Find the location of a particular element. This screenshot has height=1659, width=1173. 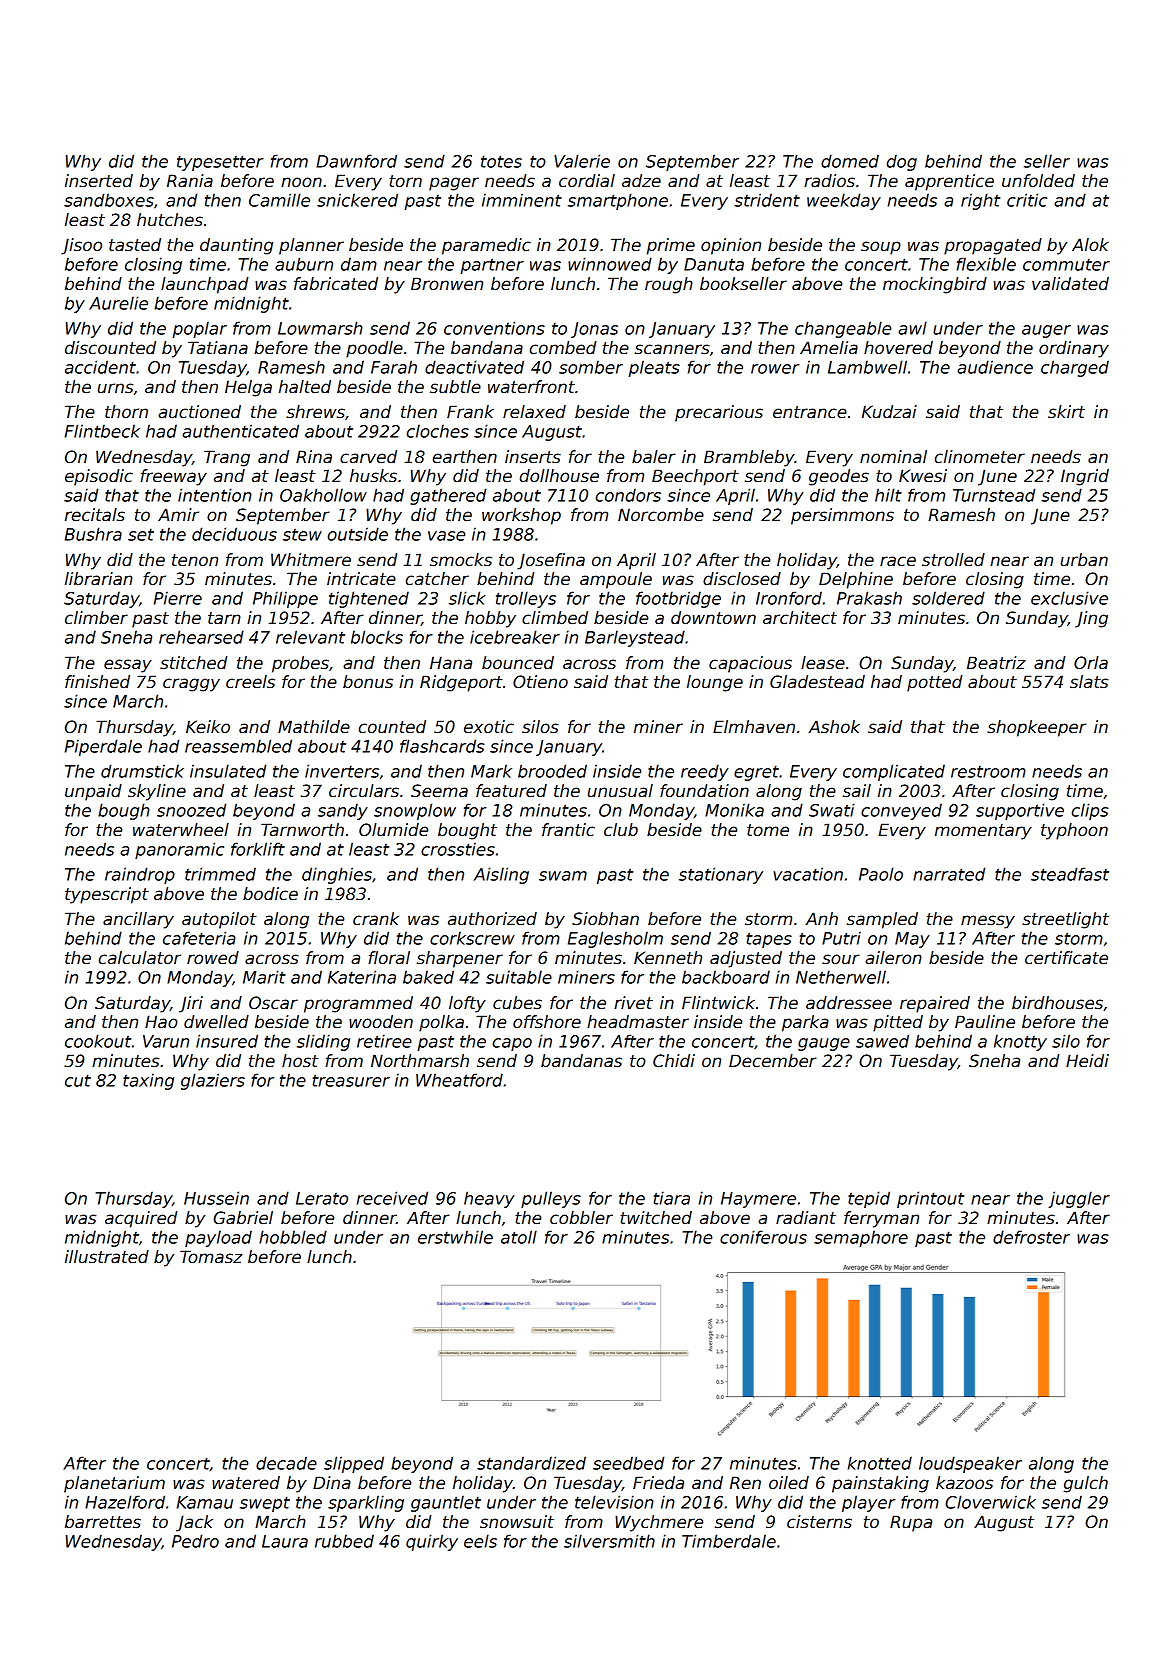

Dawnford is located at coordinates (356, 161).
